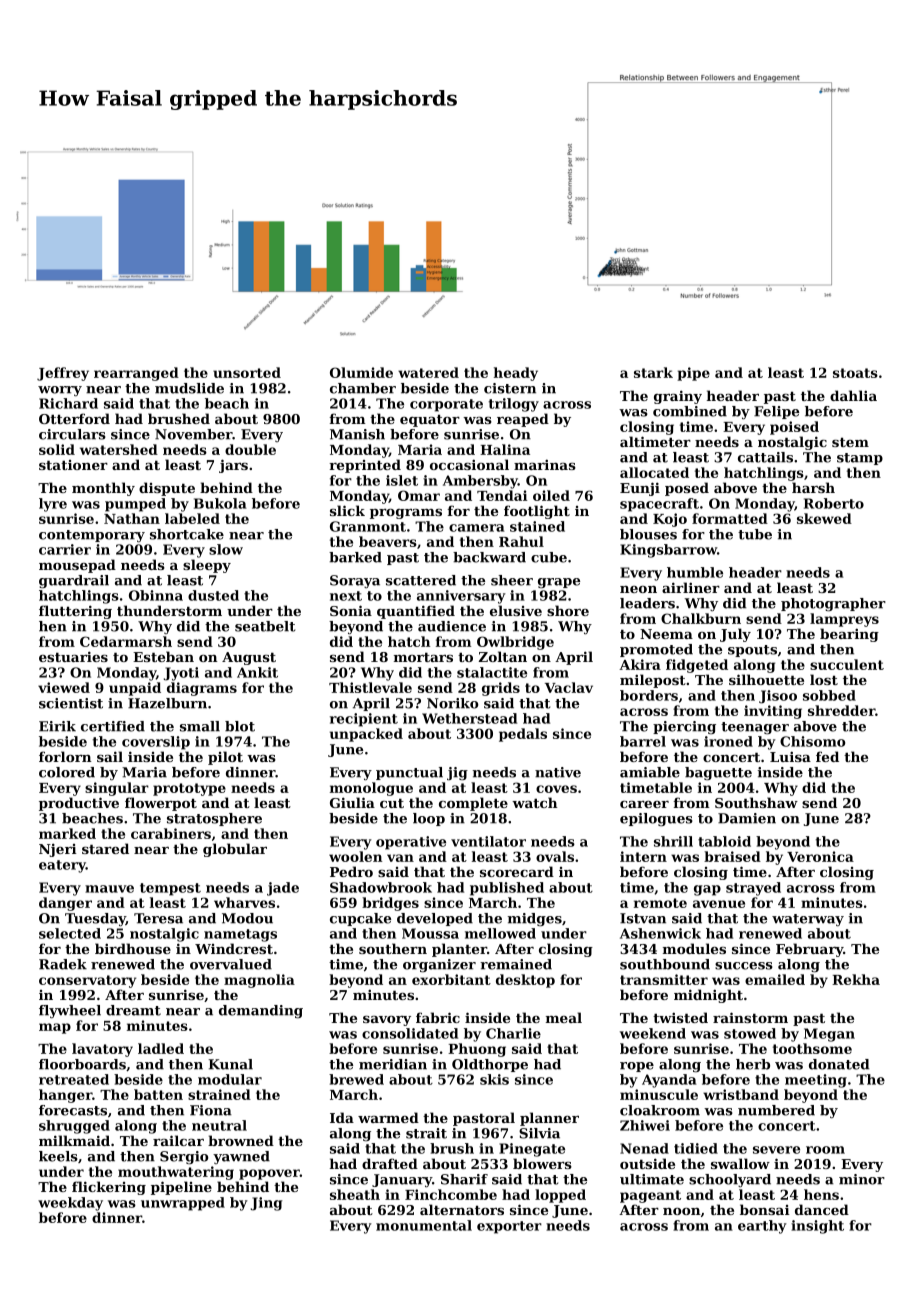  Describe the element at coordinates (77, 566) in the screenshot. I see `mousepad` at that location.
